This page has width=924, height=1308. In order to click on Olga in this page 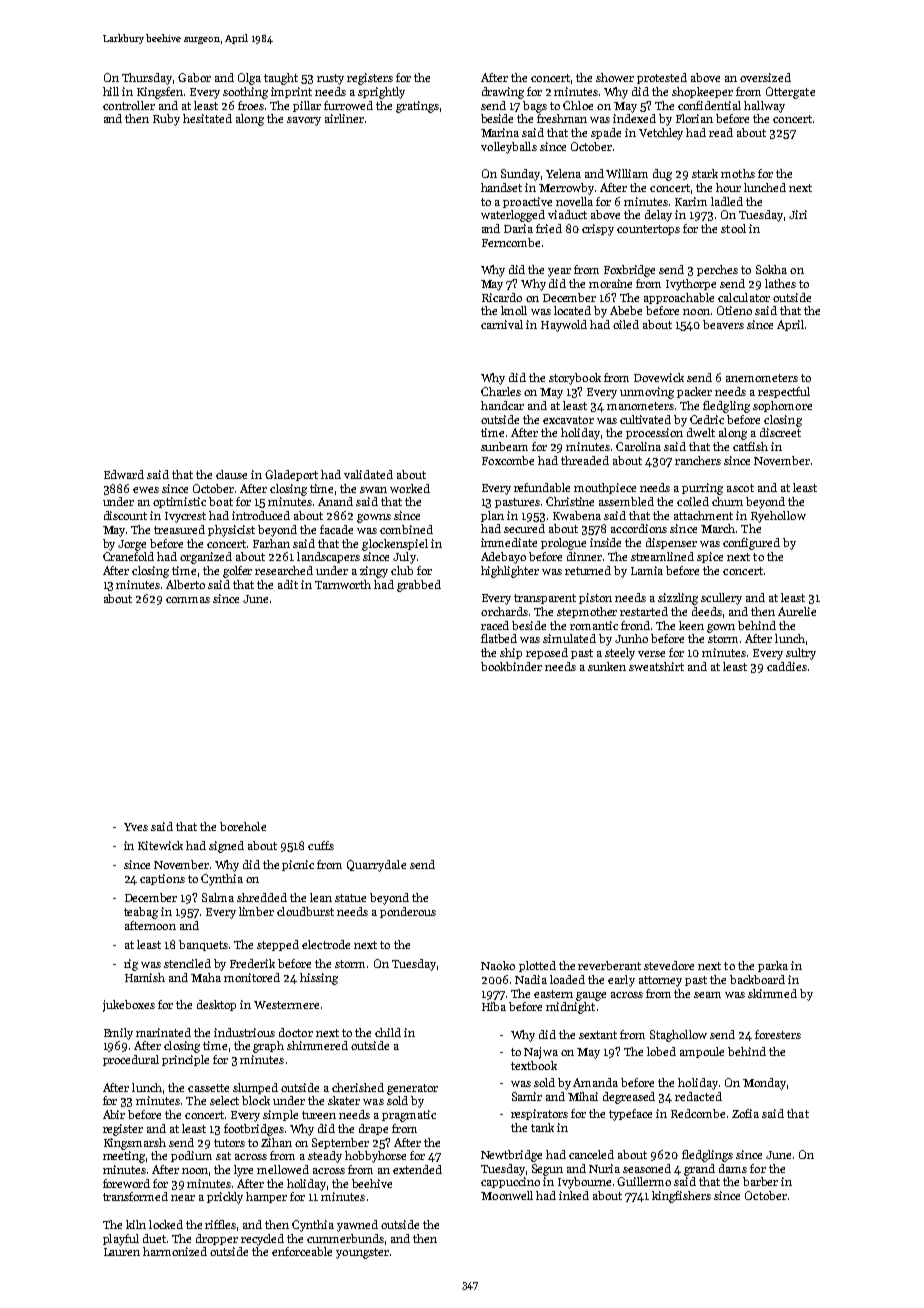, I will do `click(249, 79)`.
